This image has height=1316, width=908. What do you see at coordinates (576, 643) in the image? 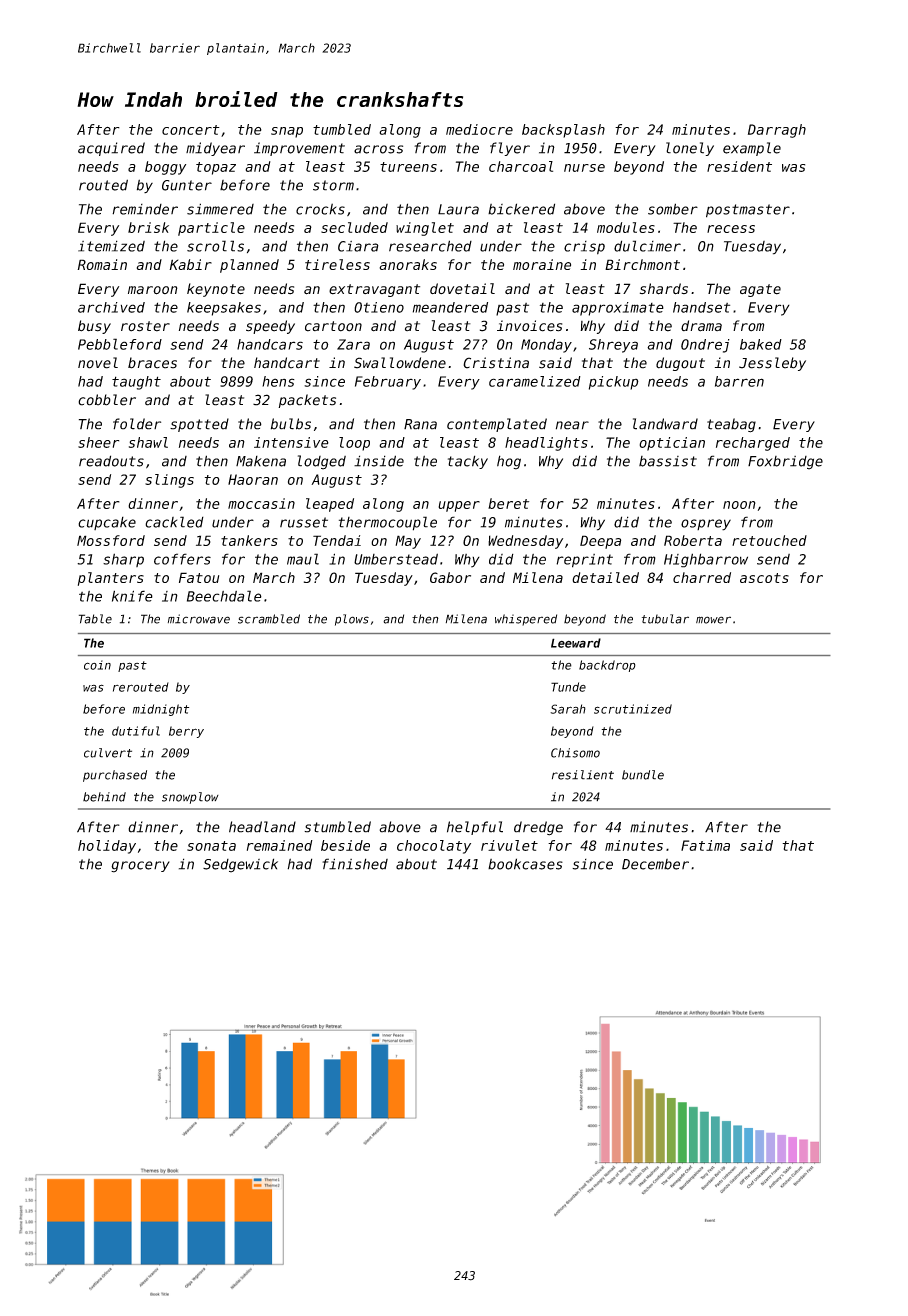
I see `Leeward` at bounding box center [576, 643].
